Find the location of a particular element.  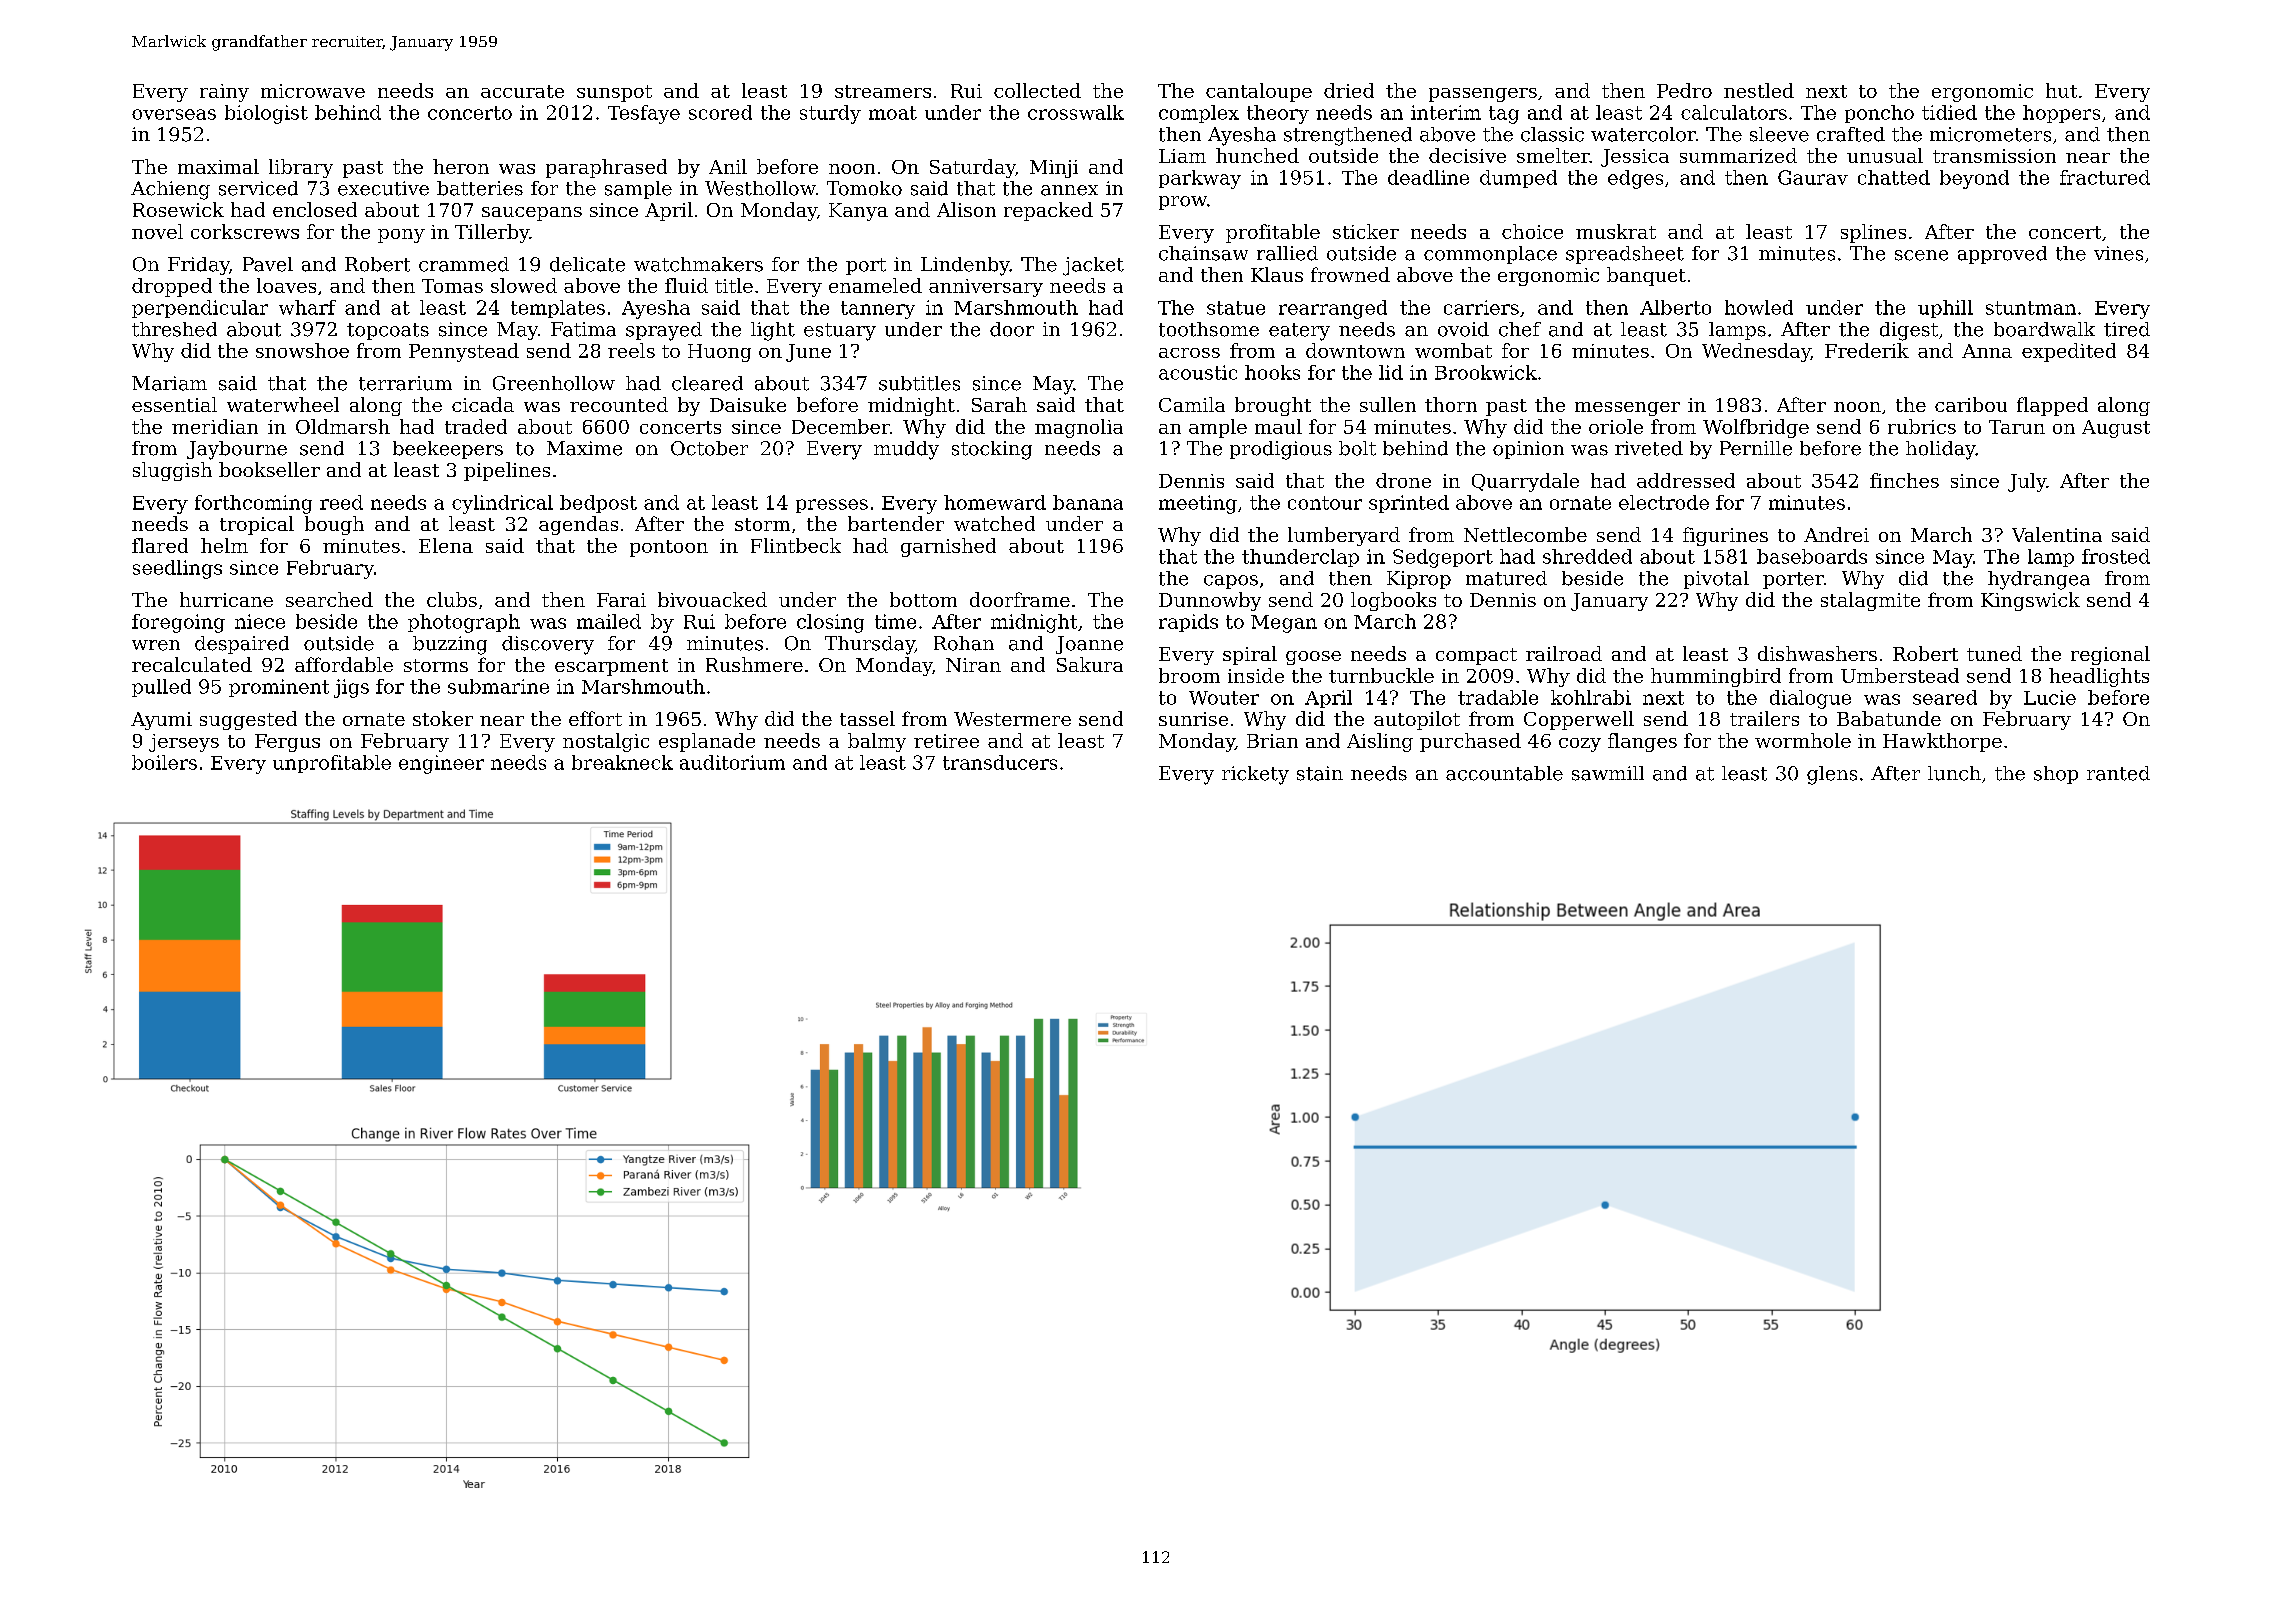

tired is located at coordinates (2127, 329).
